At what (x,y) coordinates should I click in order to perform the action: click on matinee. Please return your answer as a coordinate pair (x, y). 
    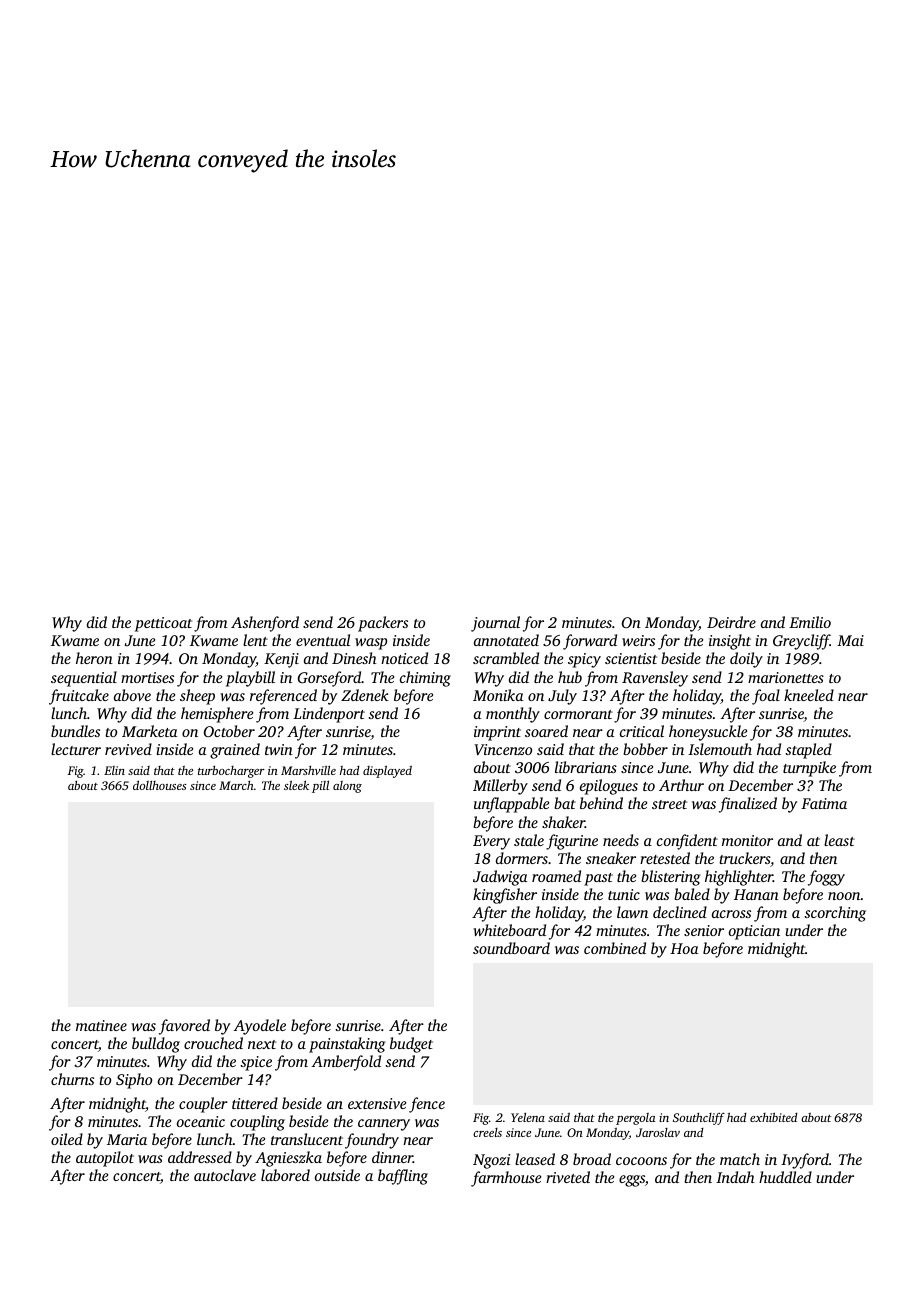
    Looking at the image, I should click on (101, 1025).
